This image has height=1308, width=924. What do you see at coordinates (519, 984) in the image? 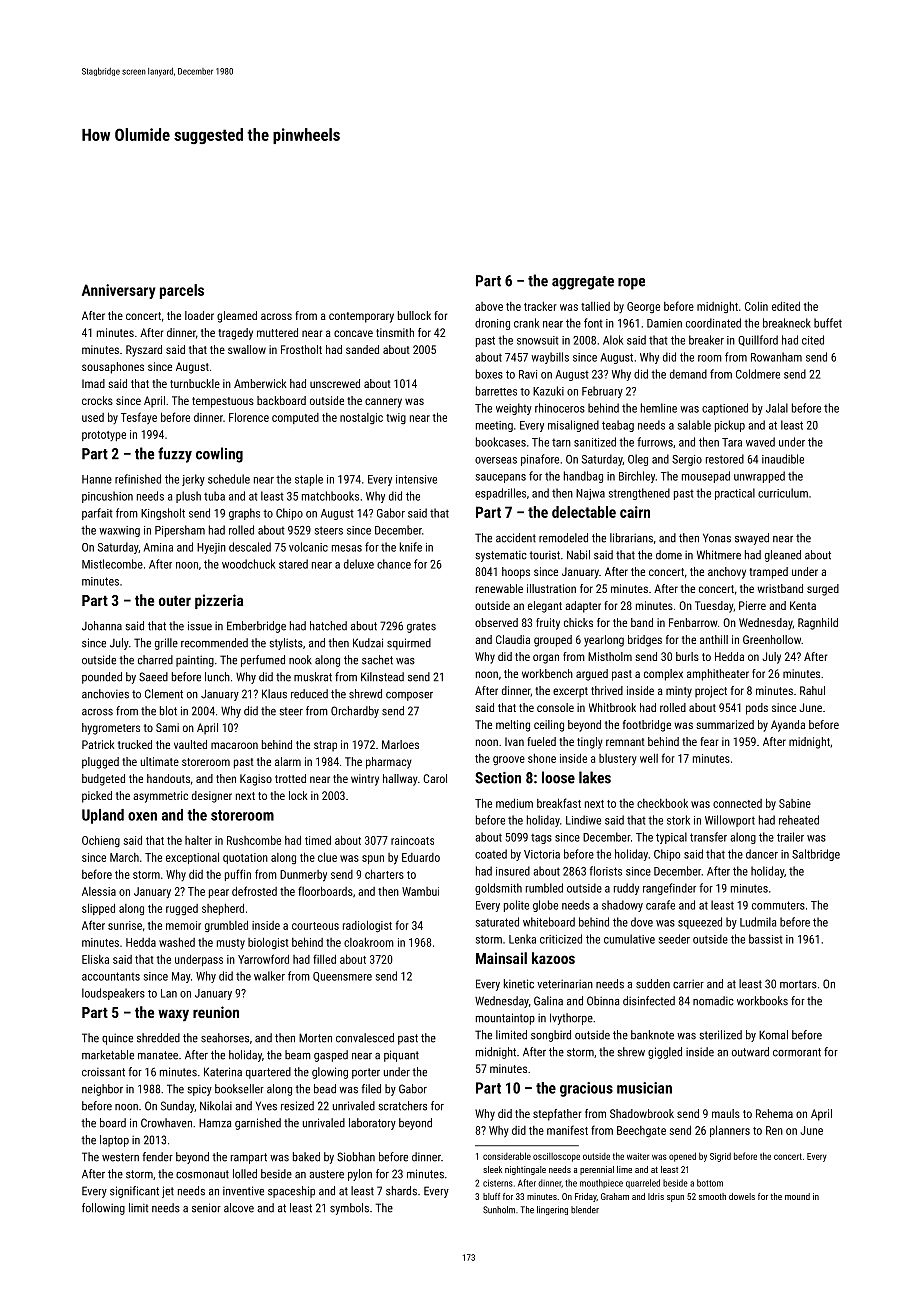
I see `kinetic` at bounding box center [519, 984].
